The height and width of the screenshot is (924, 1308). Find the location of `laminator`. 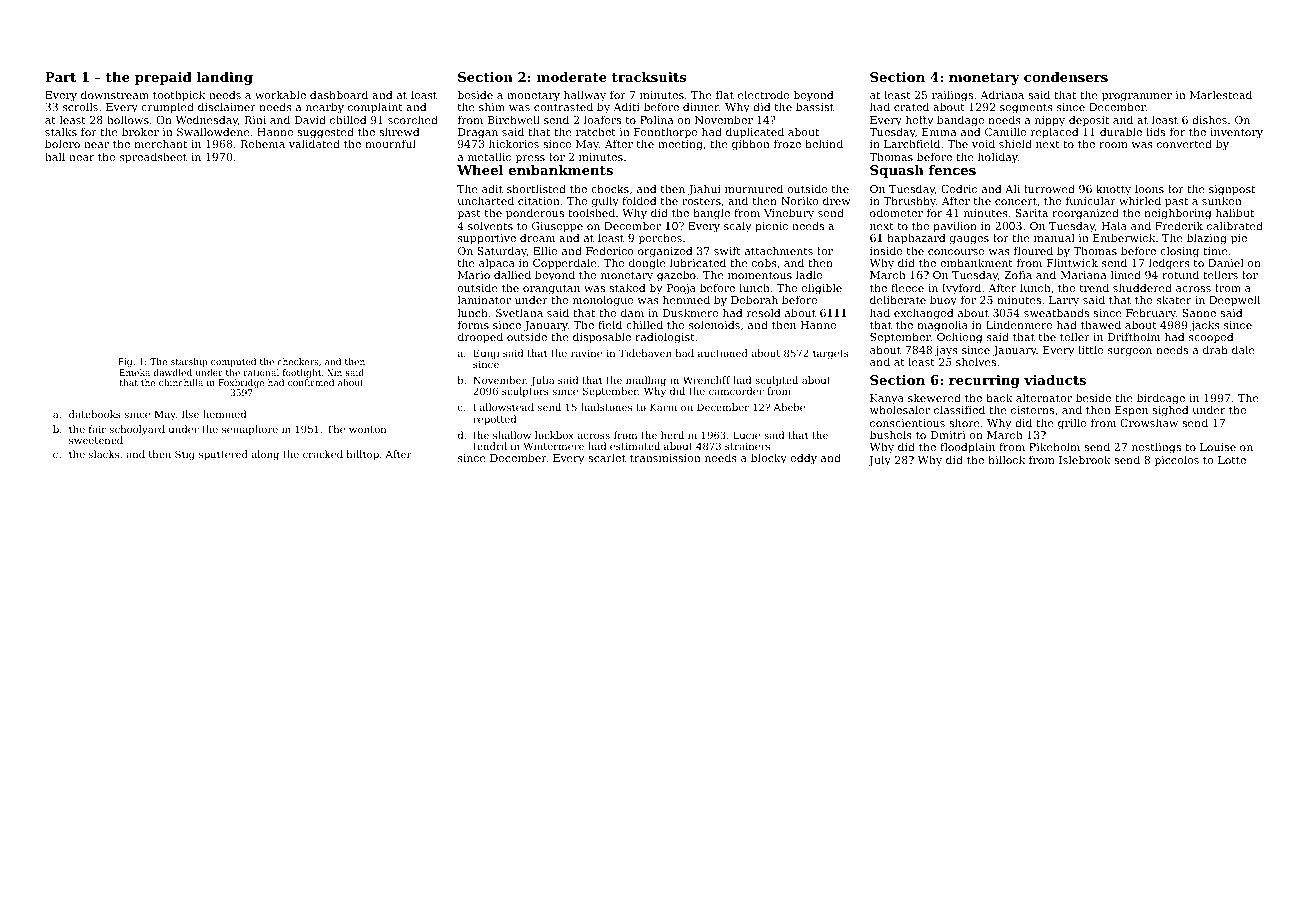

laminator is located at coordinates (484, 299).
